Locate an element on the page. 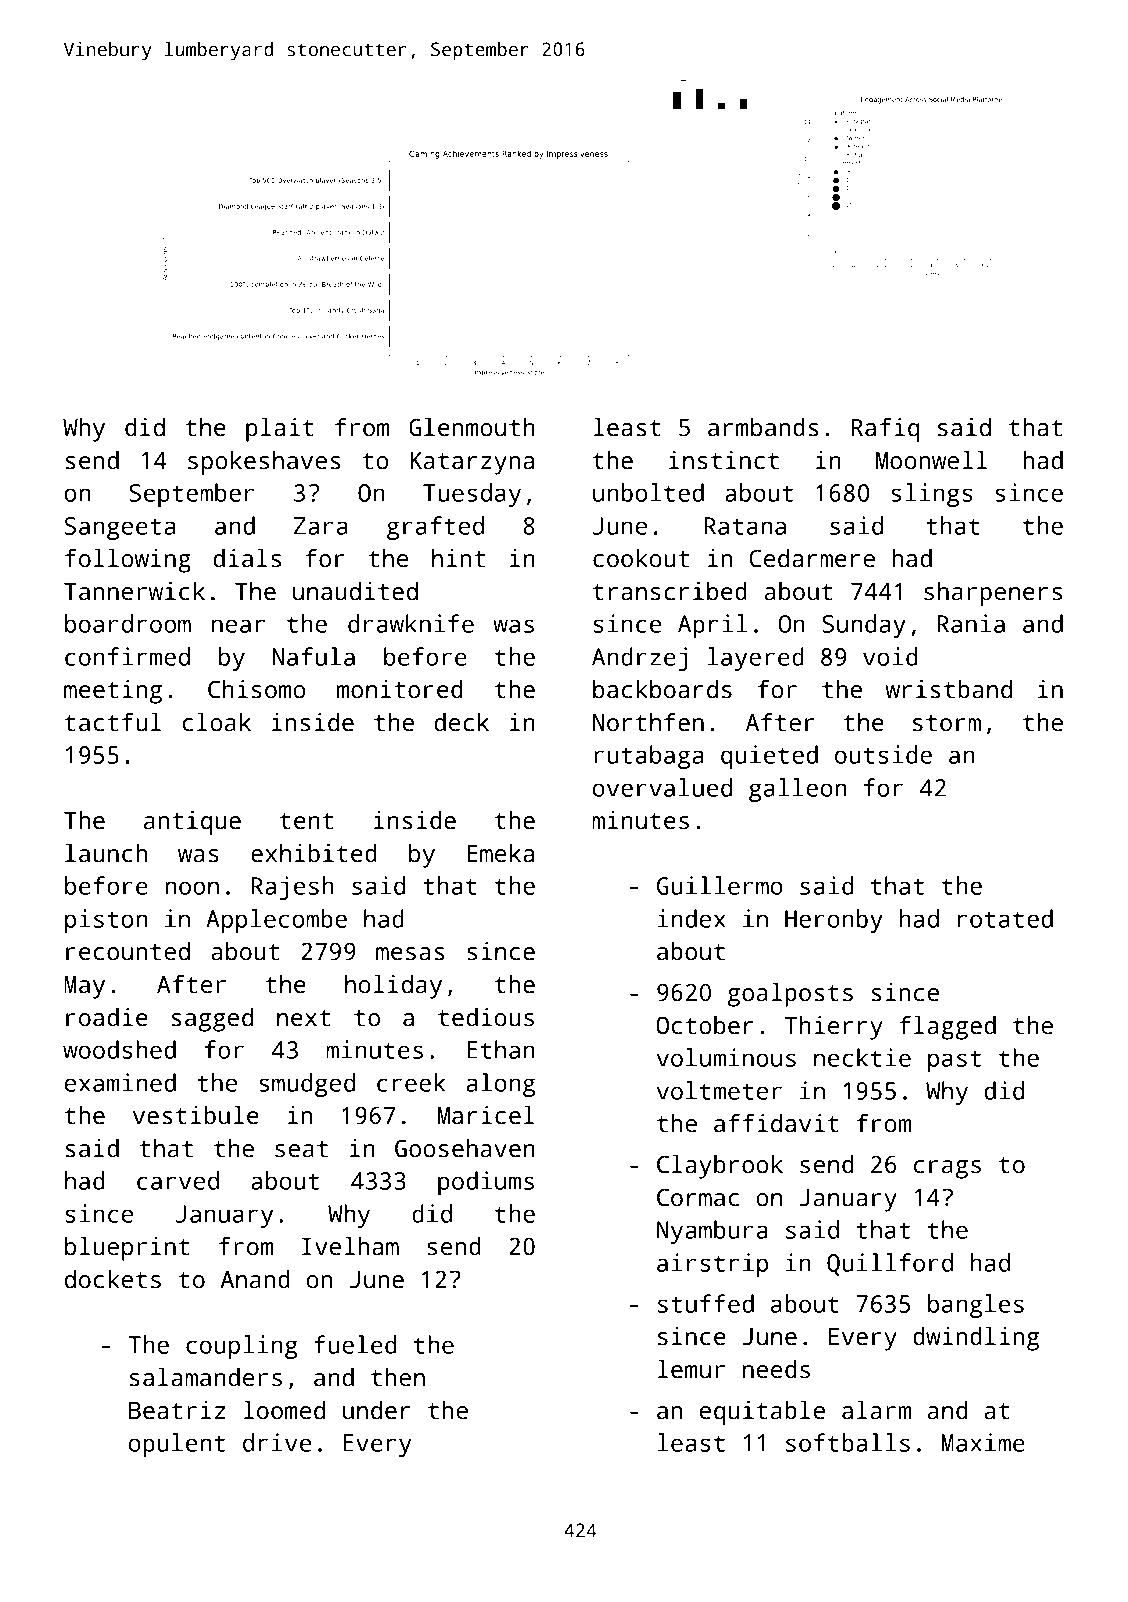 This document has width=1128, height=1602. cloak is located at coordinates (217, 722).
